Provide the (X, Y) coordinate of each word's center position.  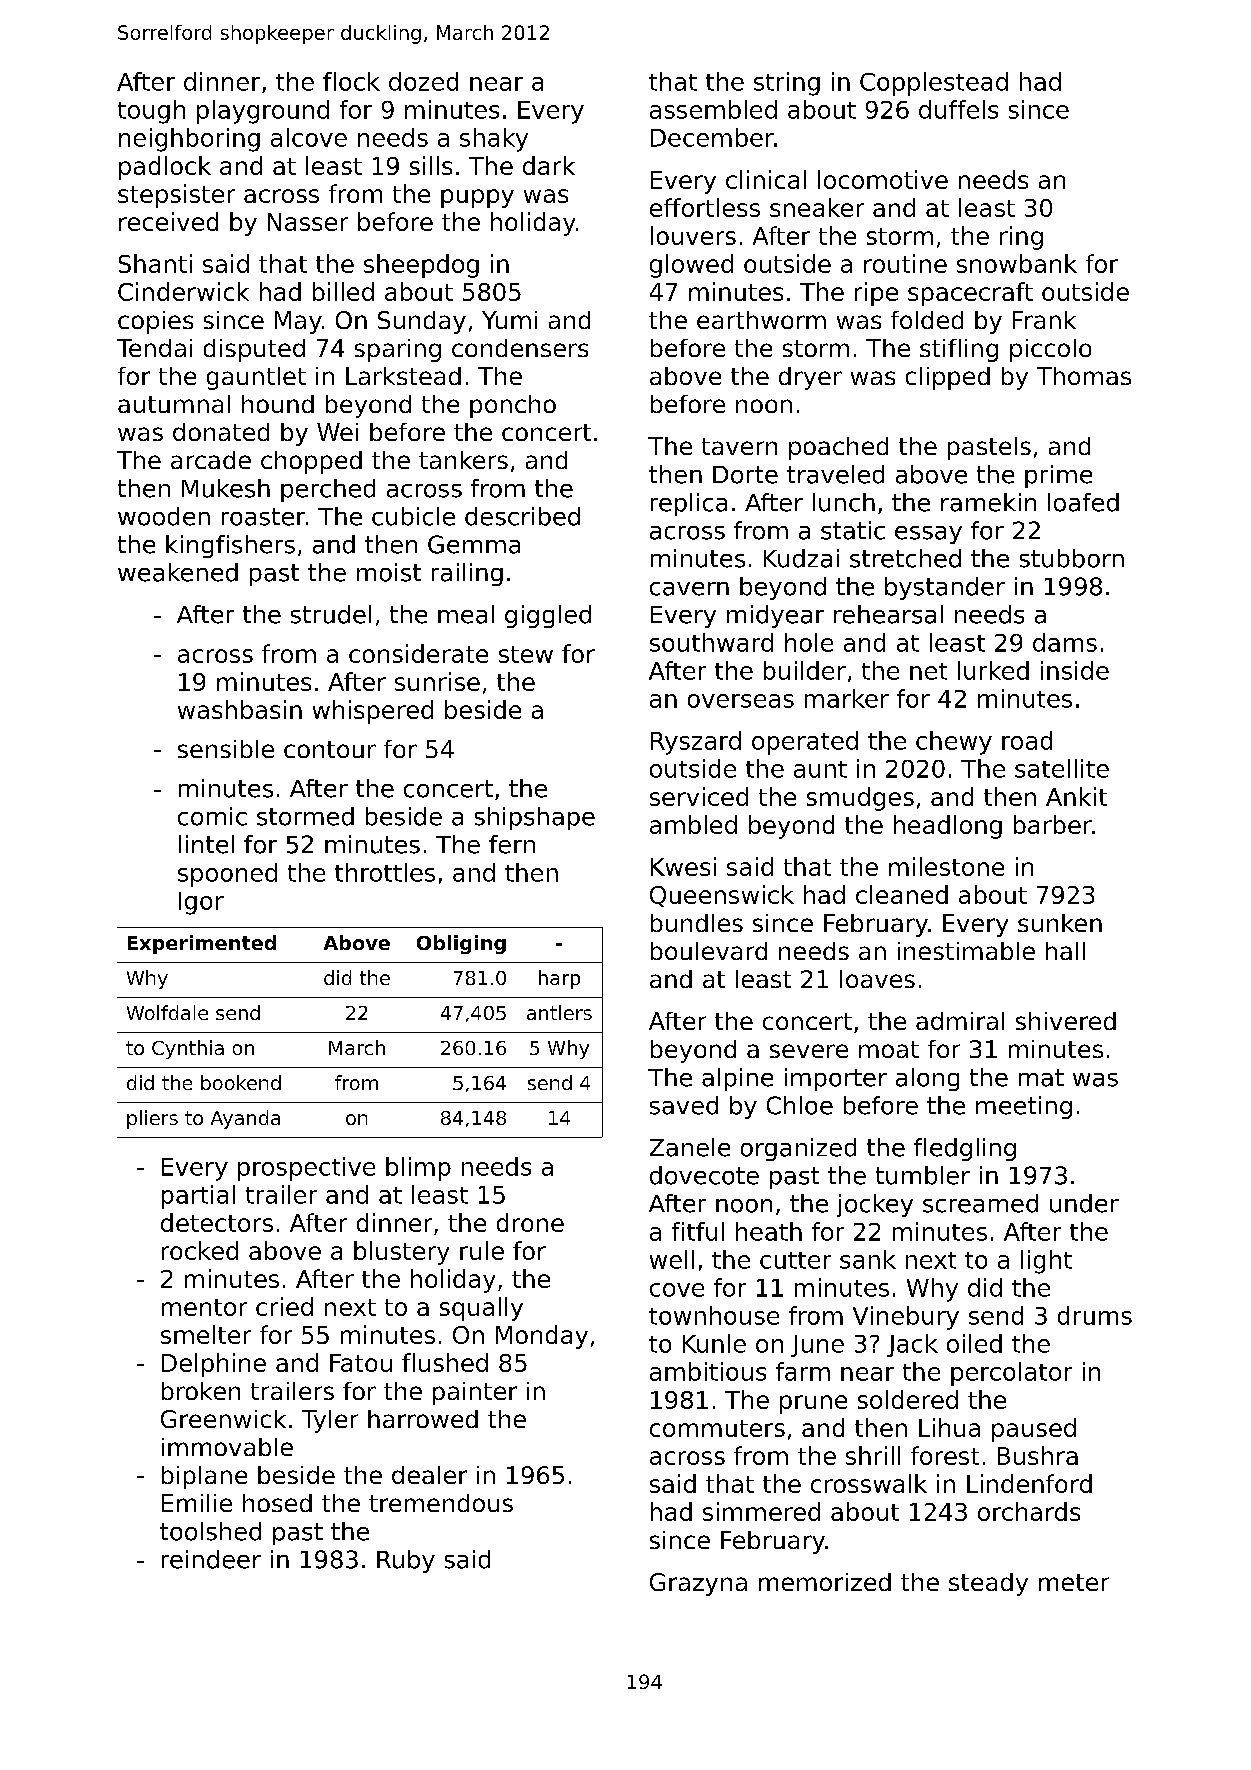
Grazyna (698, 1584)
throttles (385, 872)
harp (559, 979)
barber (1053, 824)
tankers (463, 460)
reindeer (211, 1559)
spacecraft (970, 294)
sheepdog (421, 266)
